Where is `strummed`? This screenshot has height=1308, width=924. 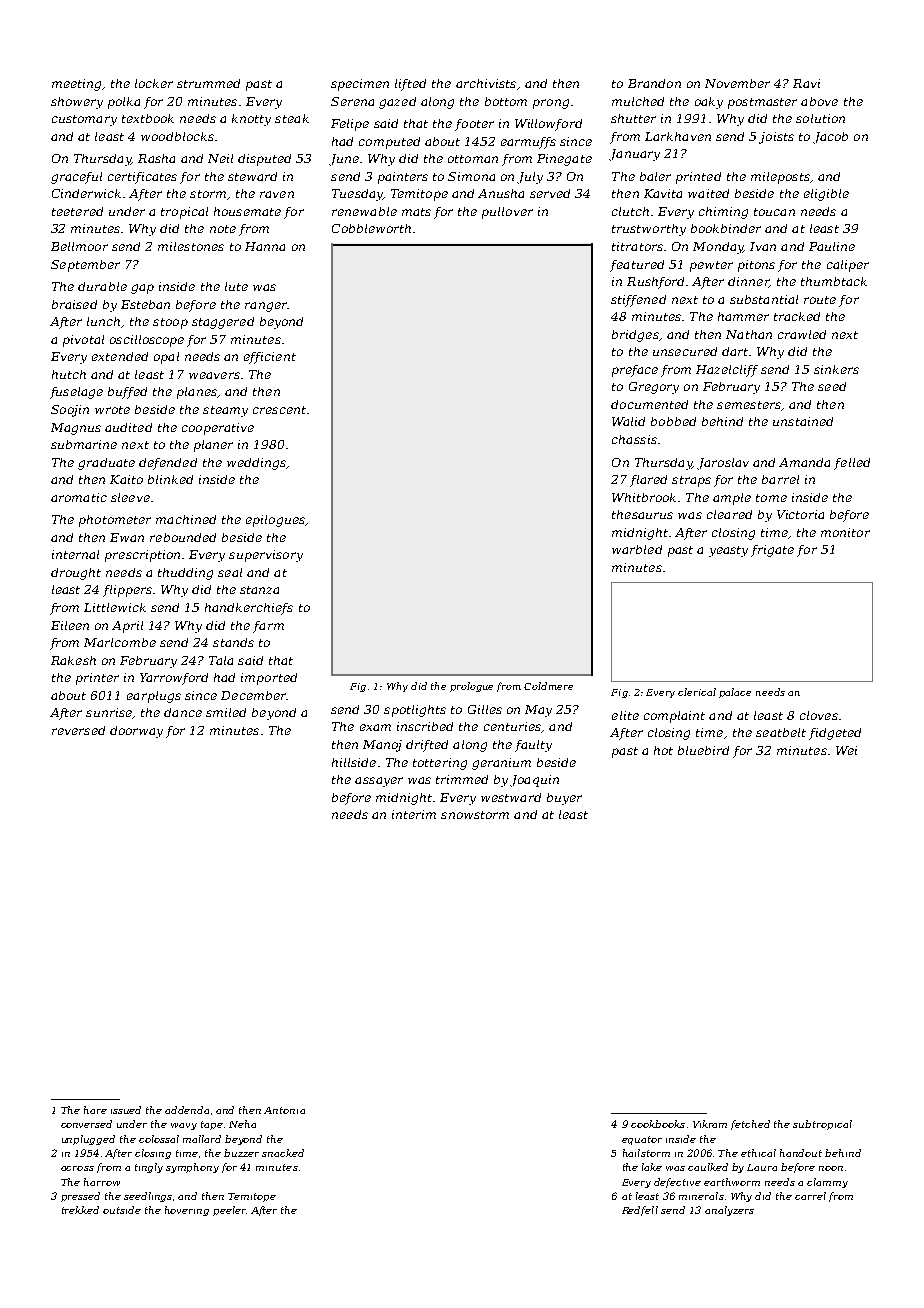 strummed is located at coordinates (208, 83).
